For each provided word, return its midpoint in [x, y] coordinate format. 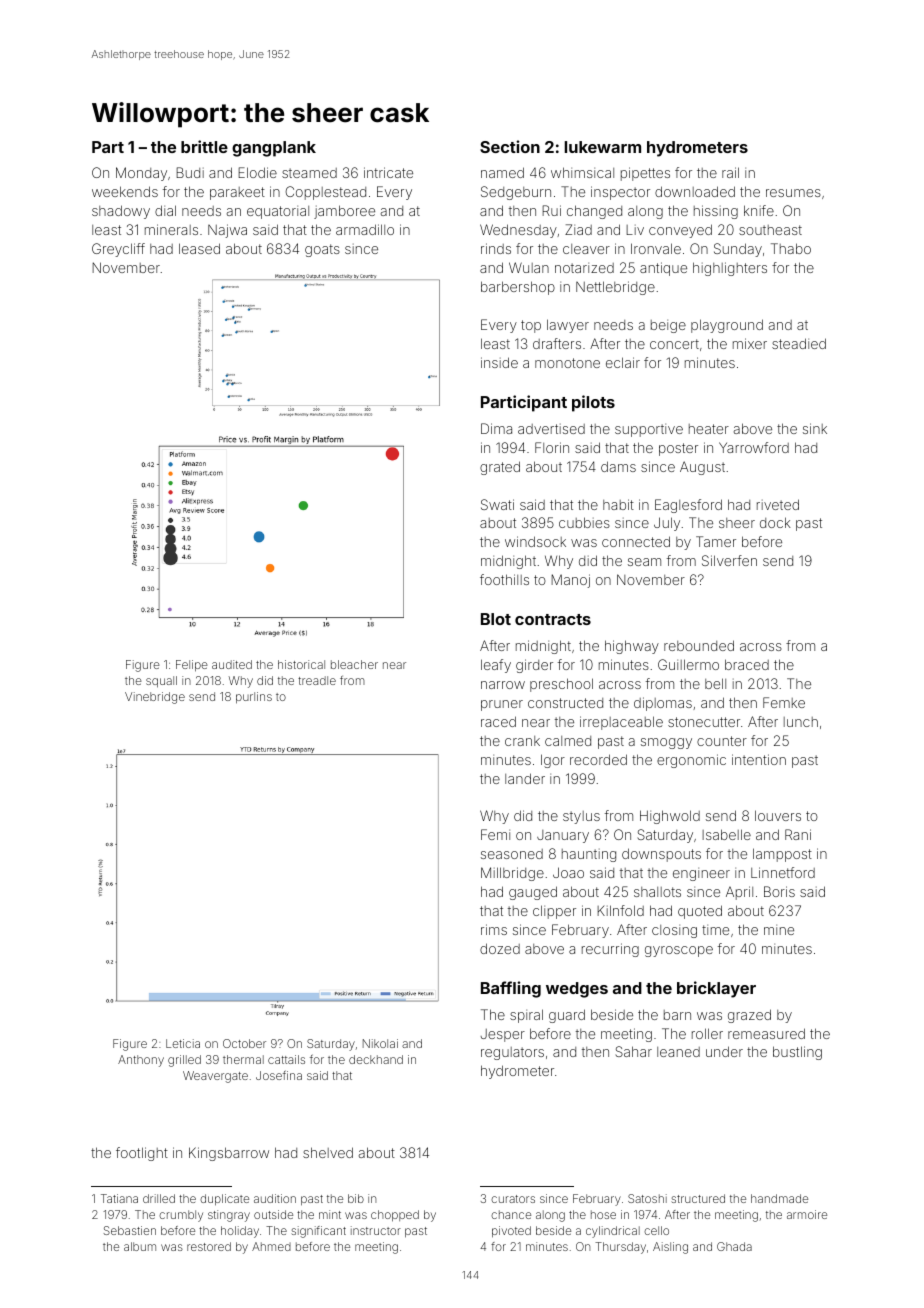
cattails [286, 1059]
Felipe [192, 666]
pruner [502, 705]
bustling [797, 1053]
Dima [496, 428]
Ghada [734, 1246]
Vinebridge [155, 698]
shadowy [121, 212]
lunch [801, 722]
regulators [512, 1053]
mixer [750, 343]
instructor [376, 1230]
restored [209, 1246]
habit [618, 504]
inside [499, 362]
